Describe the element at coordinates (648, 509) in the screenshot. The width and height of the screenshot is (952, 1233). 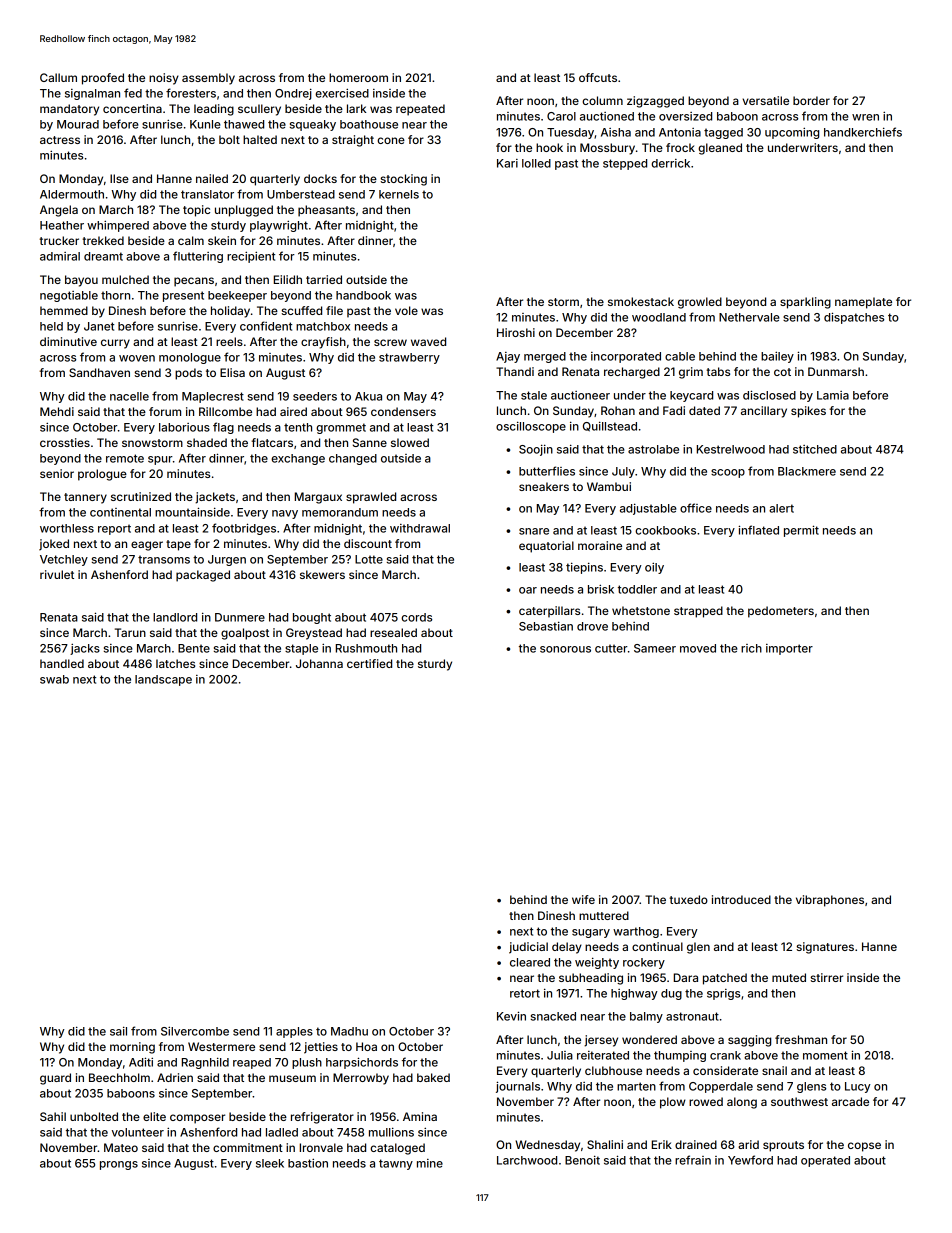
I see `adjustable` at that location.
